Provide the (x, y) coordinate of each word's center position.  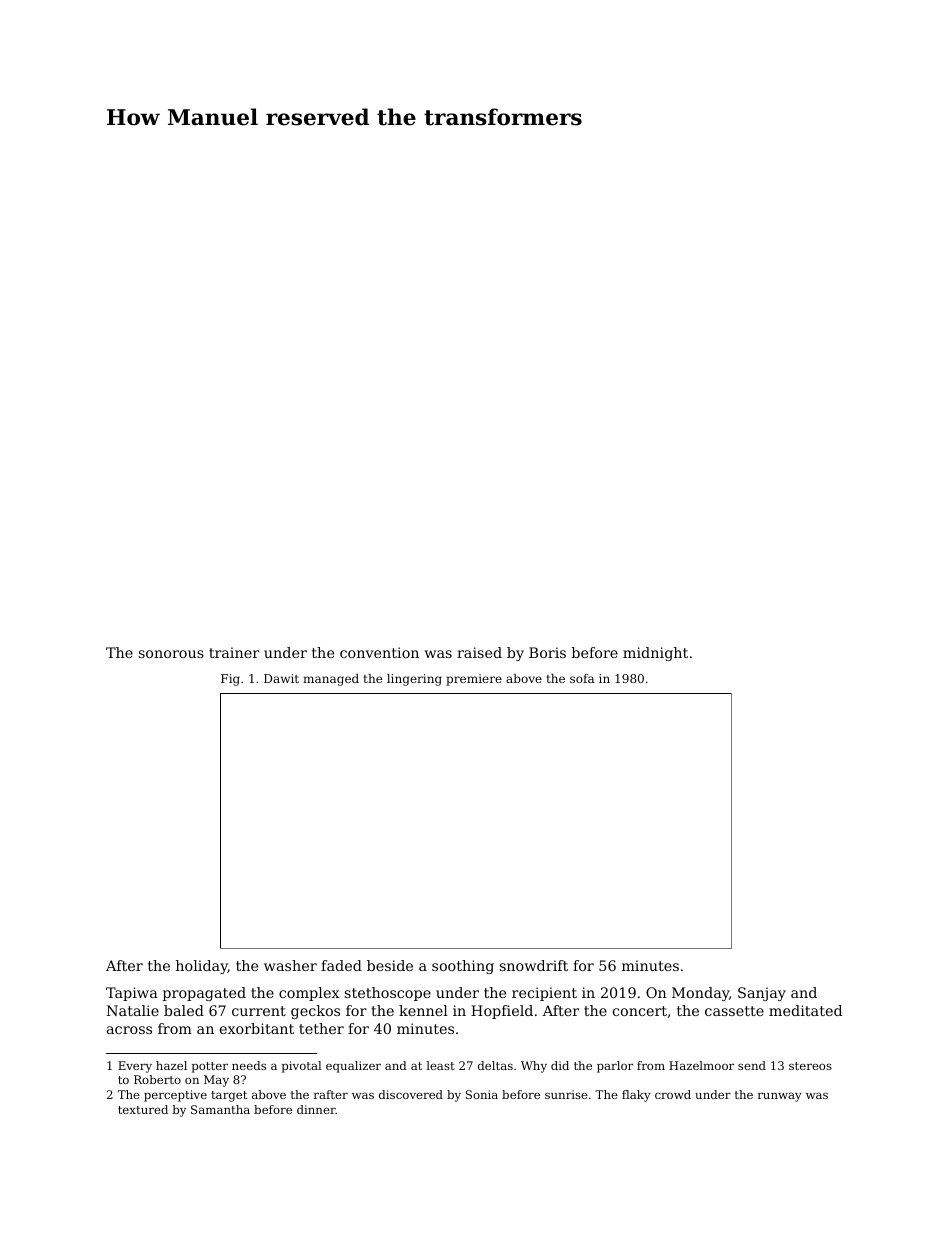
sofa (582, 678)
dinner (316, 1109)
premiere (474, 680)
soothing (463, 967)
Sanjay (762, 994)
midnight (655, 654)
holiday (202, 967)
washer (290, 965)
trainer (234, 652)
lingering (414, 680)
